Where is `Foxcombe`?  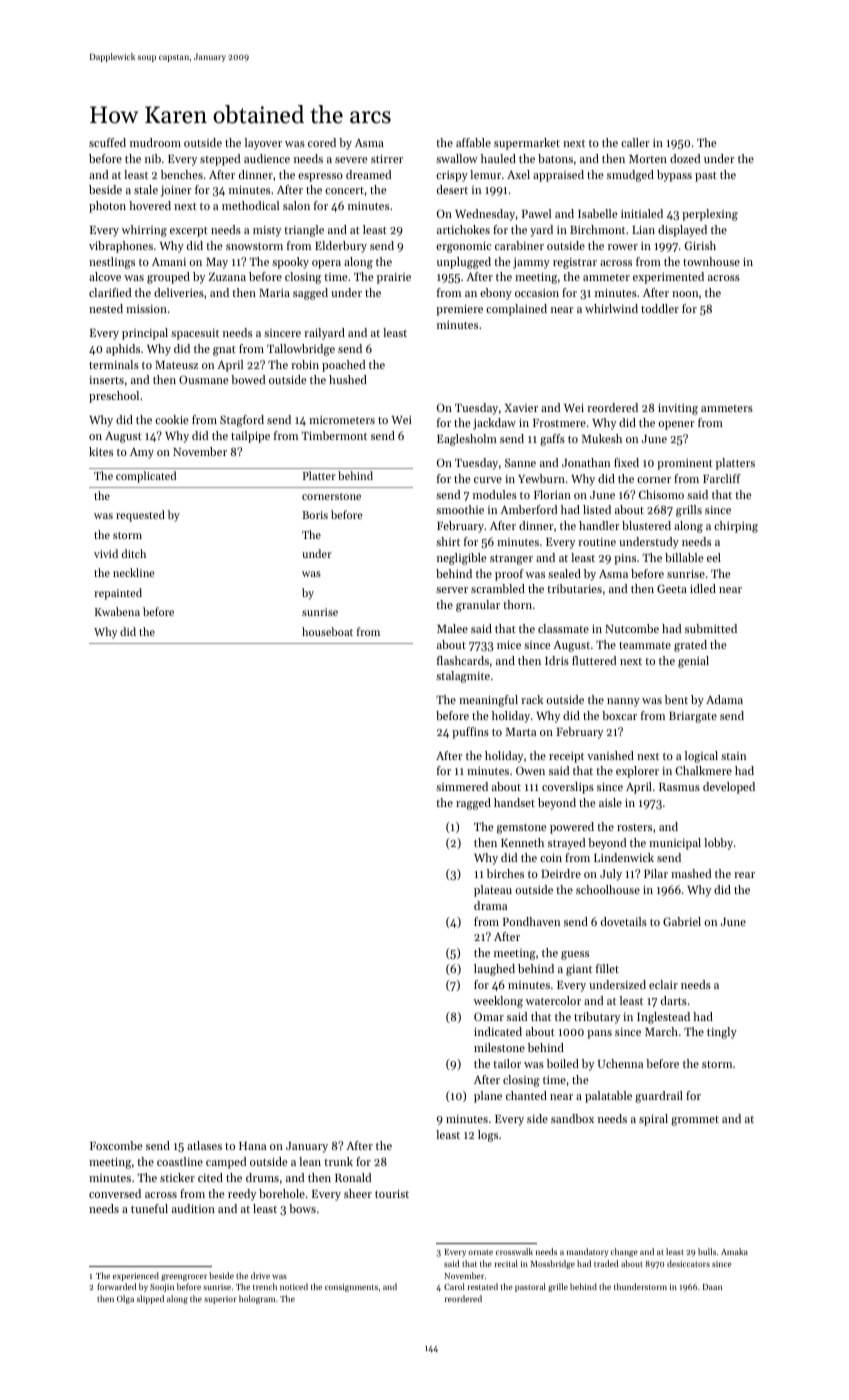 Foxcombe is located at coordinates (116, 1145).
